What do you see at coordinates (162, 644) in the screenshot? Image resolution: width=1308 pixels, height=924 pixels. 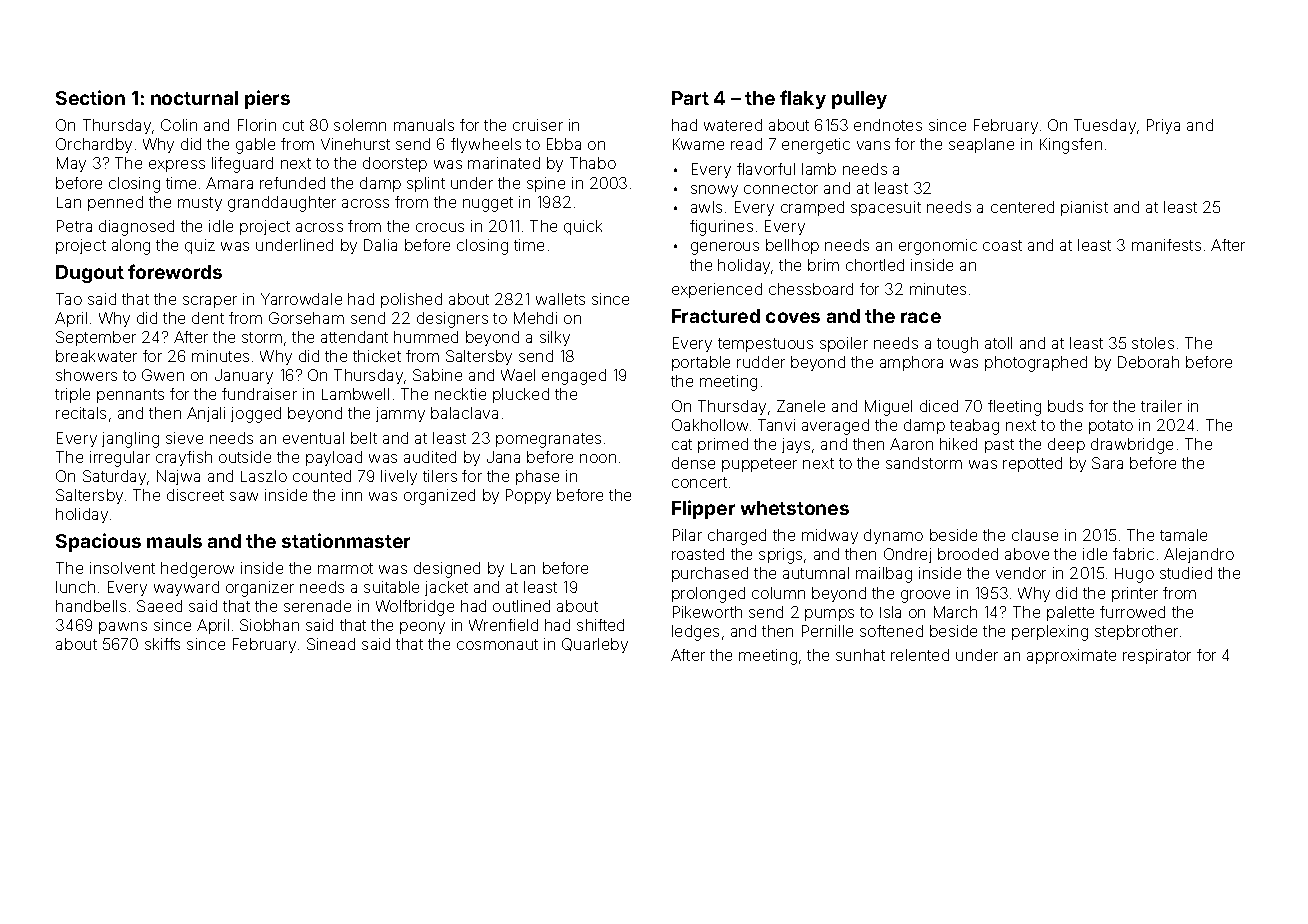 I see `skiffs` at bounding box center [162, 644].
